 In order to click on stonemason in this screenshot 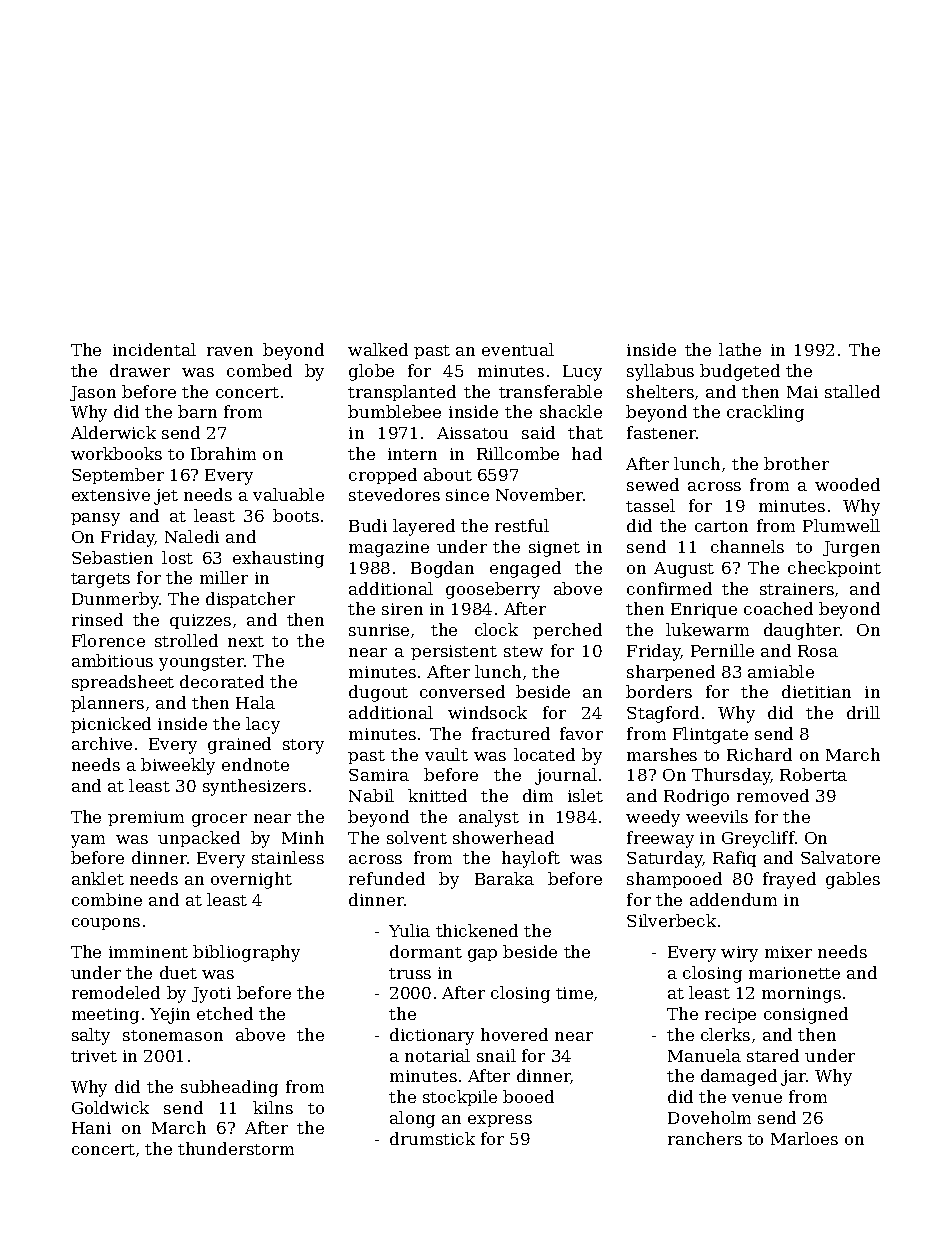, I will do `click(173, 1035)`.
